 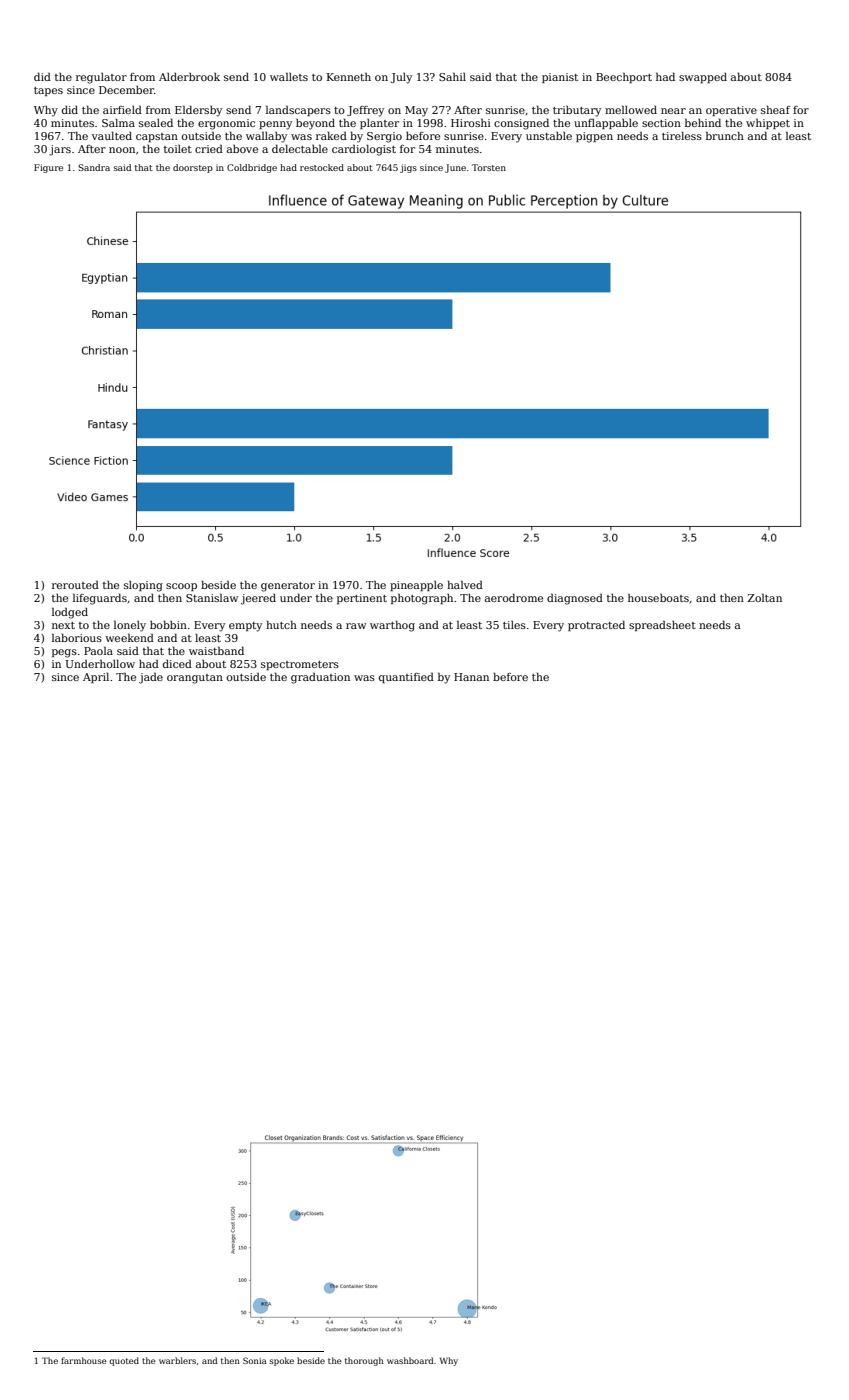 I want to click on Hanan, so click(x=471, y=677).
